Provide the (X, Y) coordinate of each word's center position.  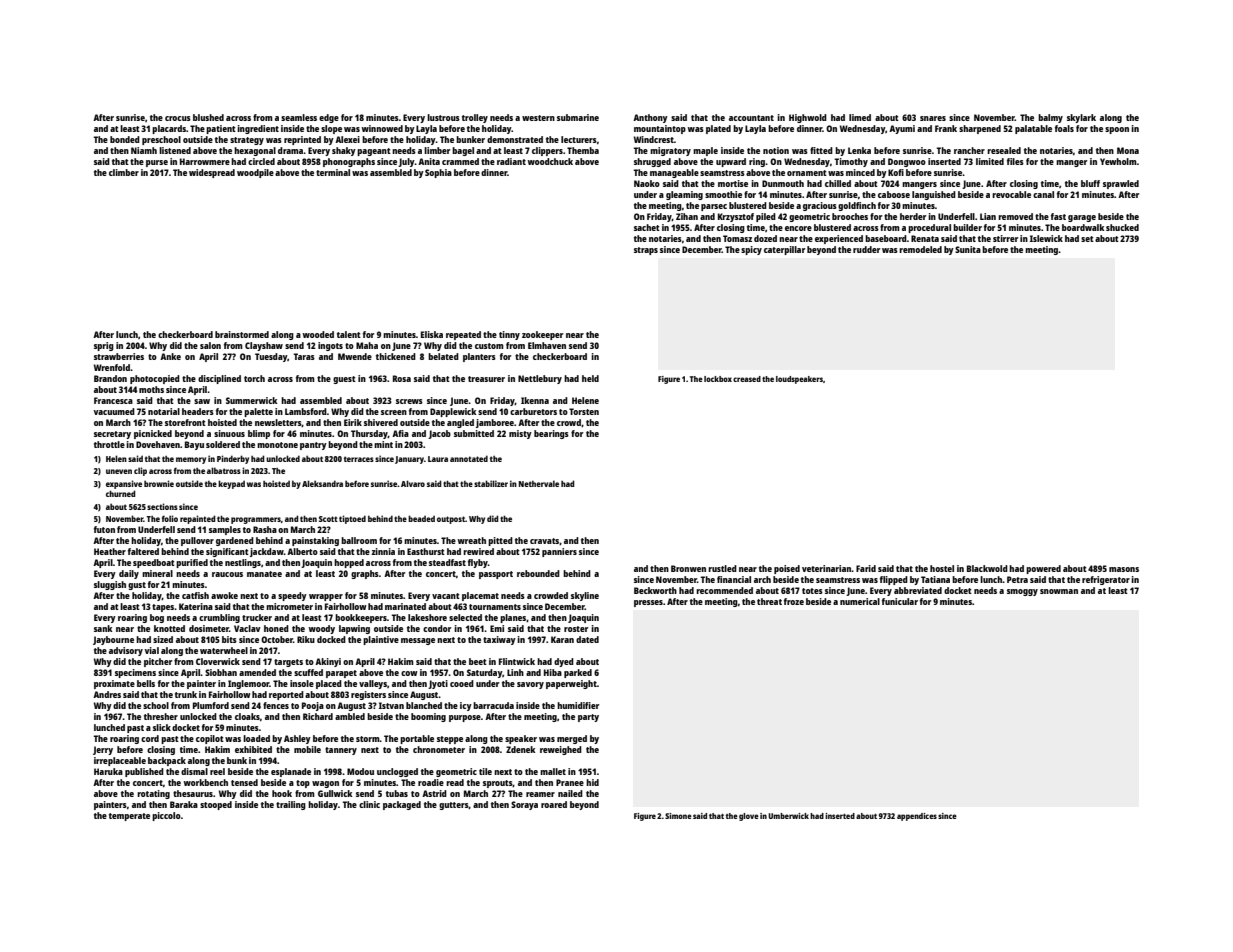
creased (747, 379)
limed (860, 117)
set (1087, 239)
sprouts (498, 784)
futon (104, 529)
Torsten (584, 411)
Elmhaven (547, 345)
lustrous (443, 117)
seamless (299, 117)
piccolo (166, 816)
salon (210, 345)
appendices (917, 817)
